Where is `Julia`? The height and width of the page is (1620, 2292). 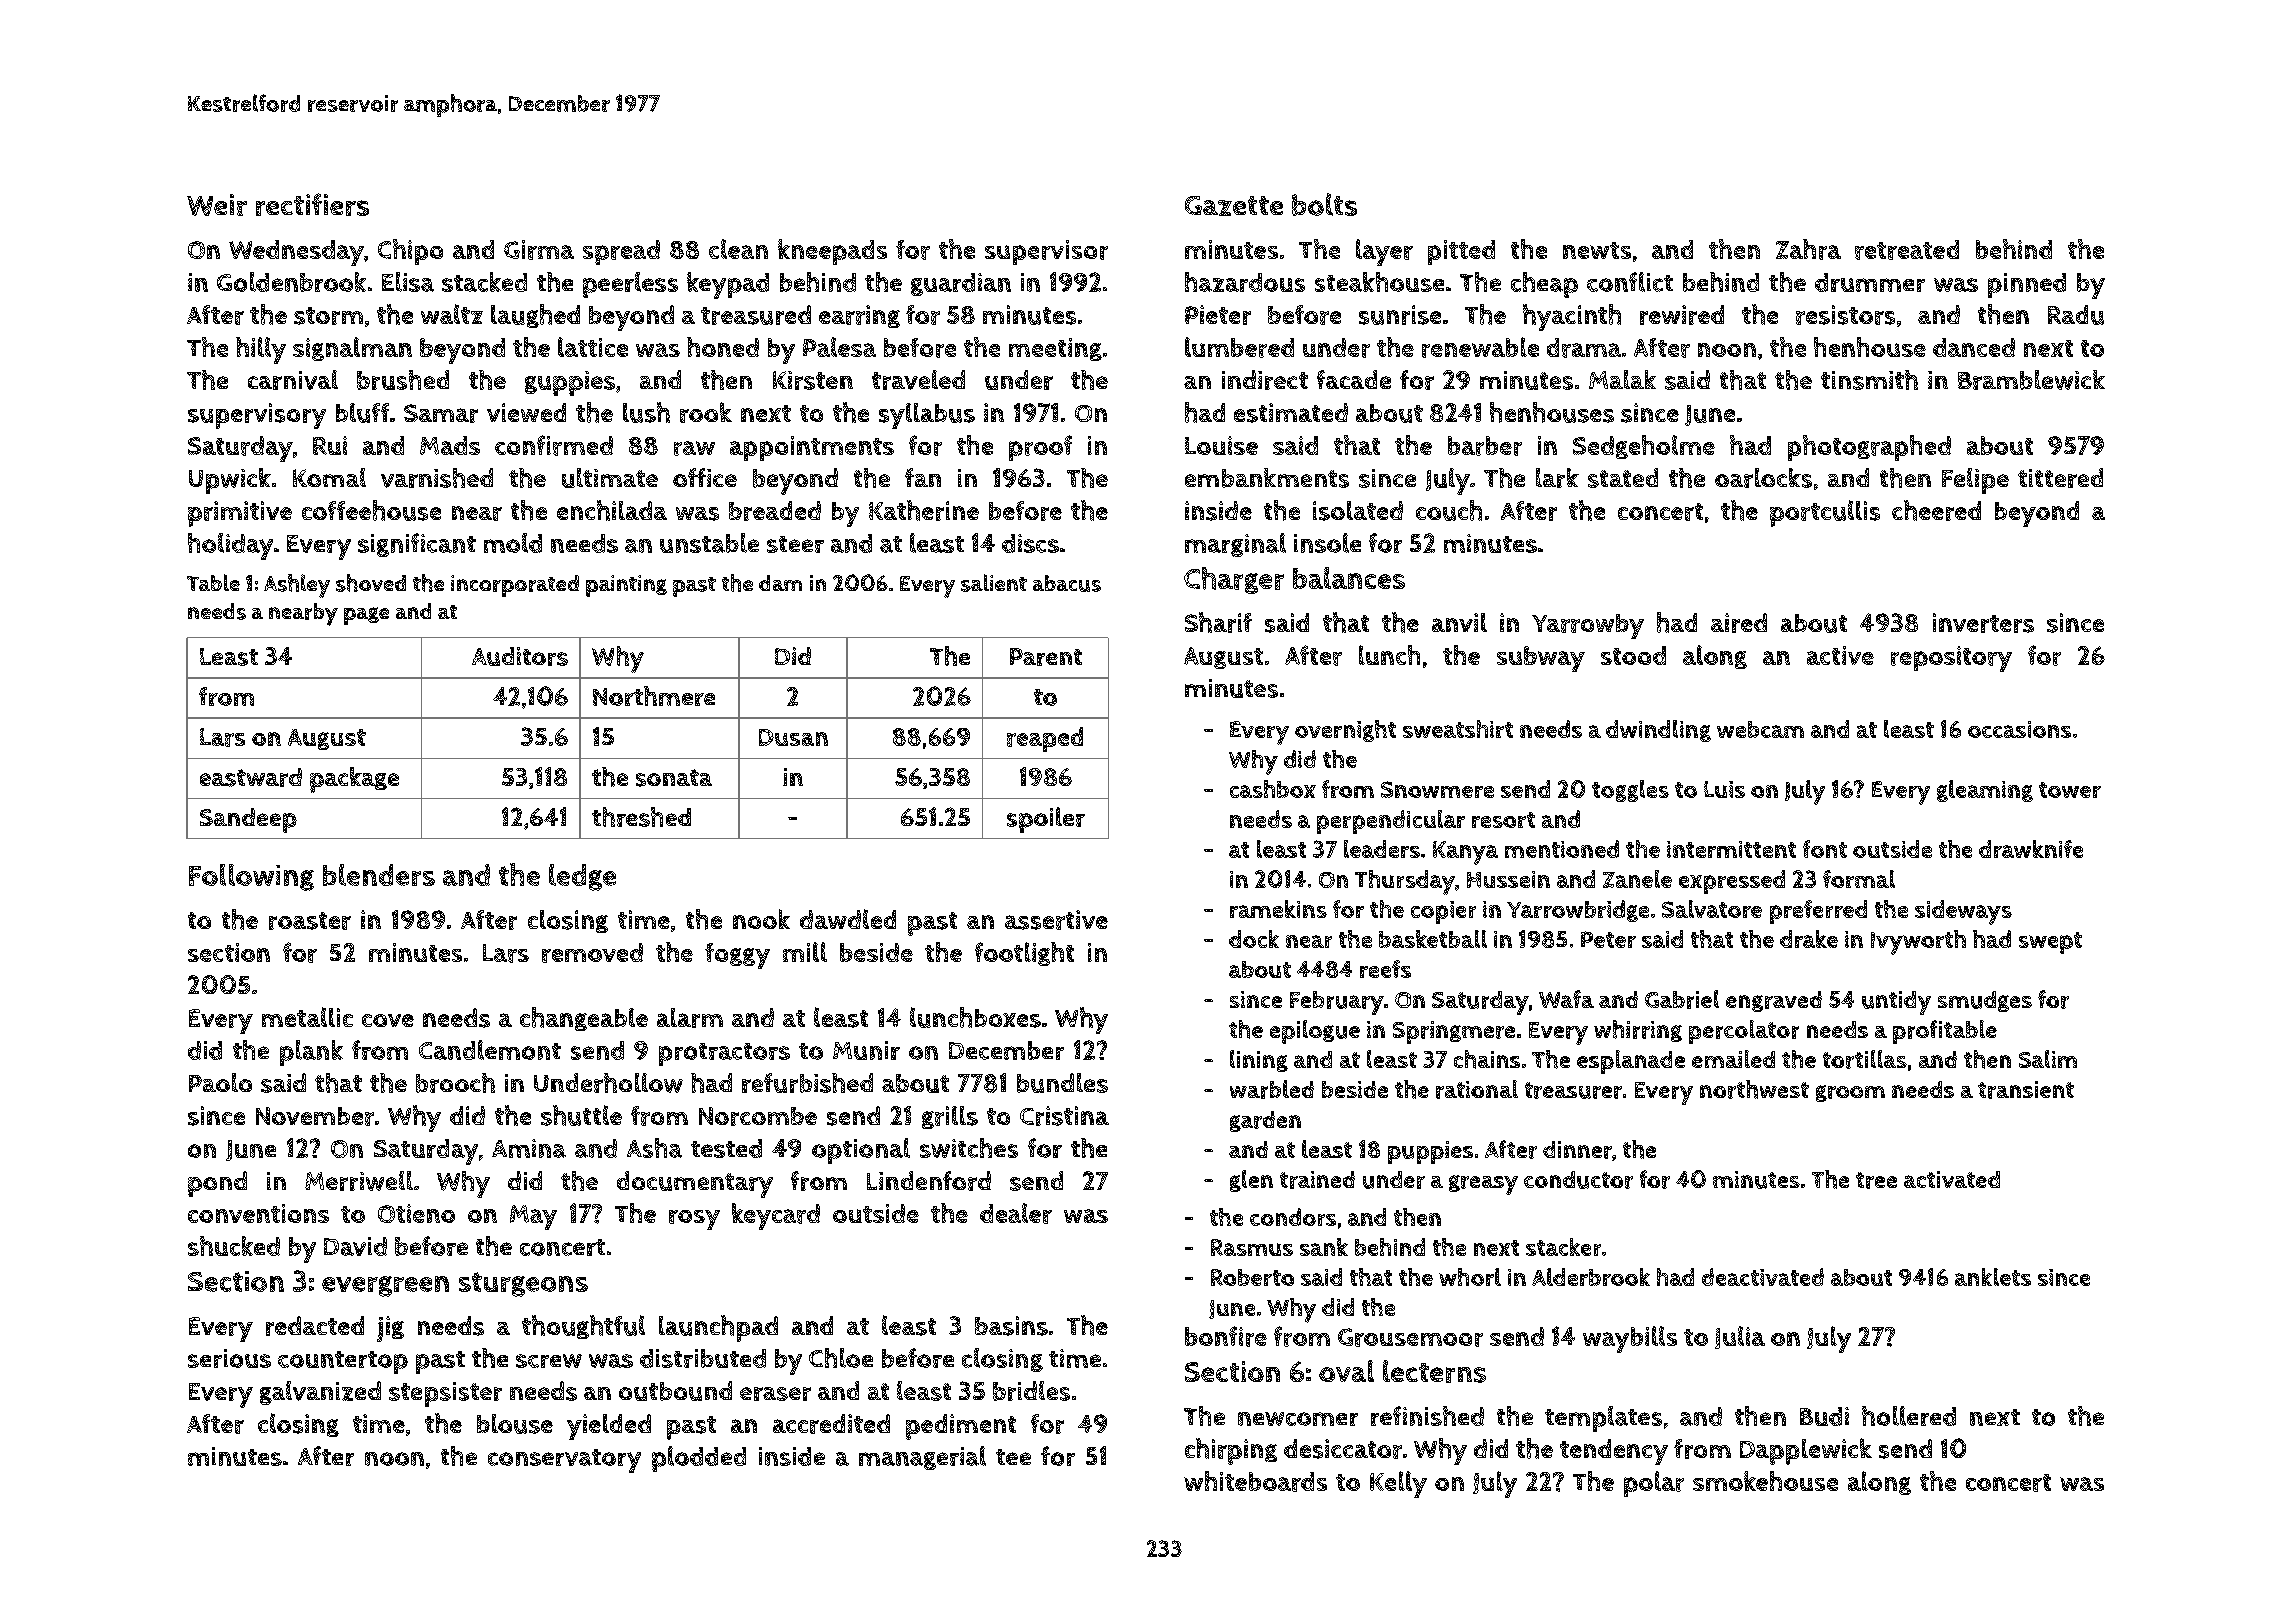
Julia is located at coordinates (1740, 1337).
